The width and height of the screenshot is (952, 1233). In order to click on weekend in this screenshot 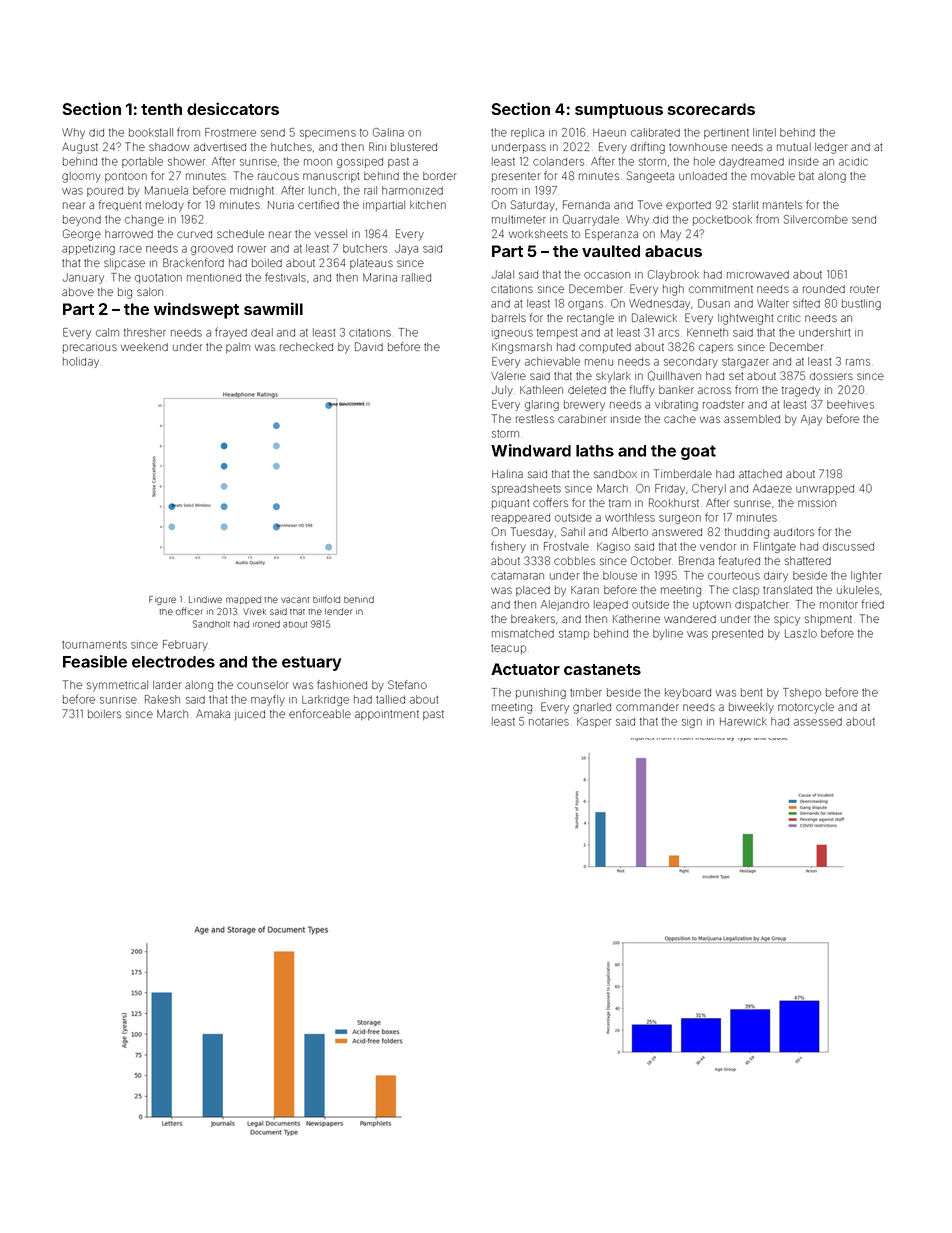, I will do `click(144, 347)`.
